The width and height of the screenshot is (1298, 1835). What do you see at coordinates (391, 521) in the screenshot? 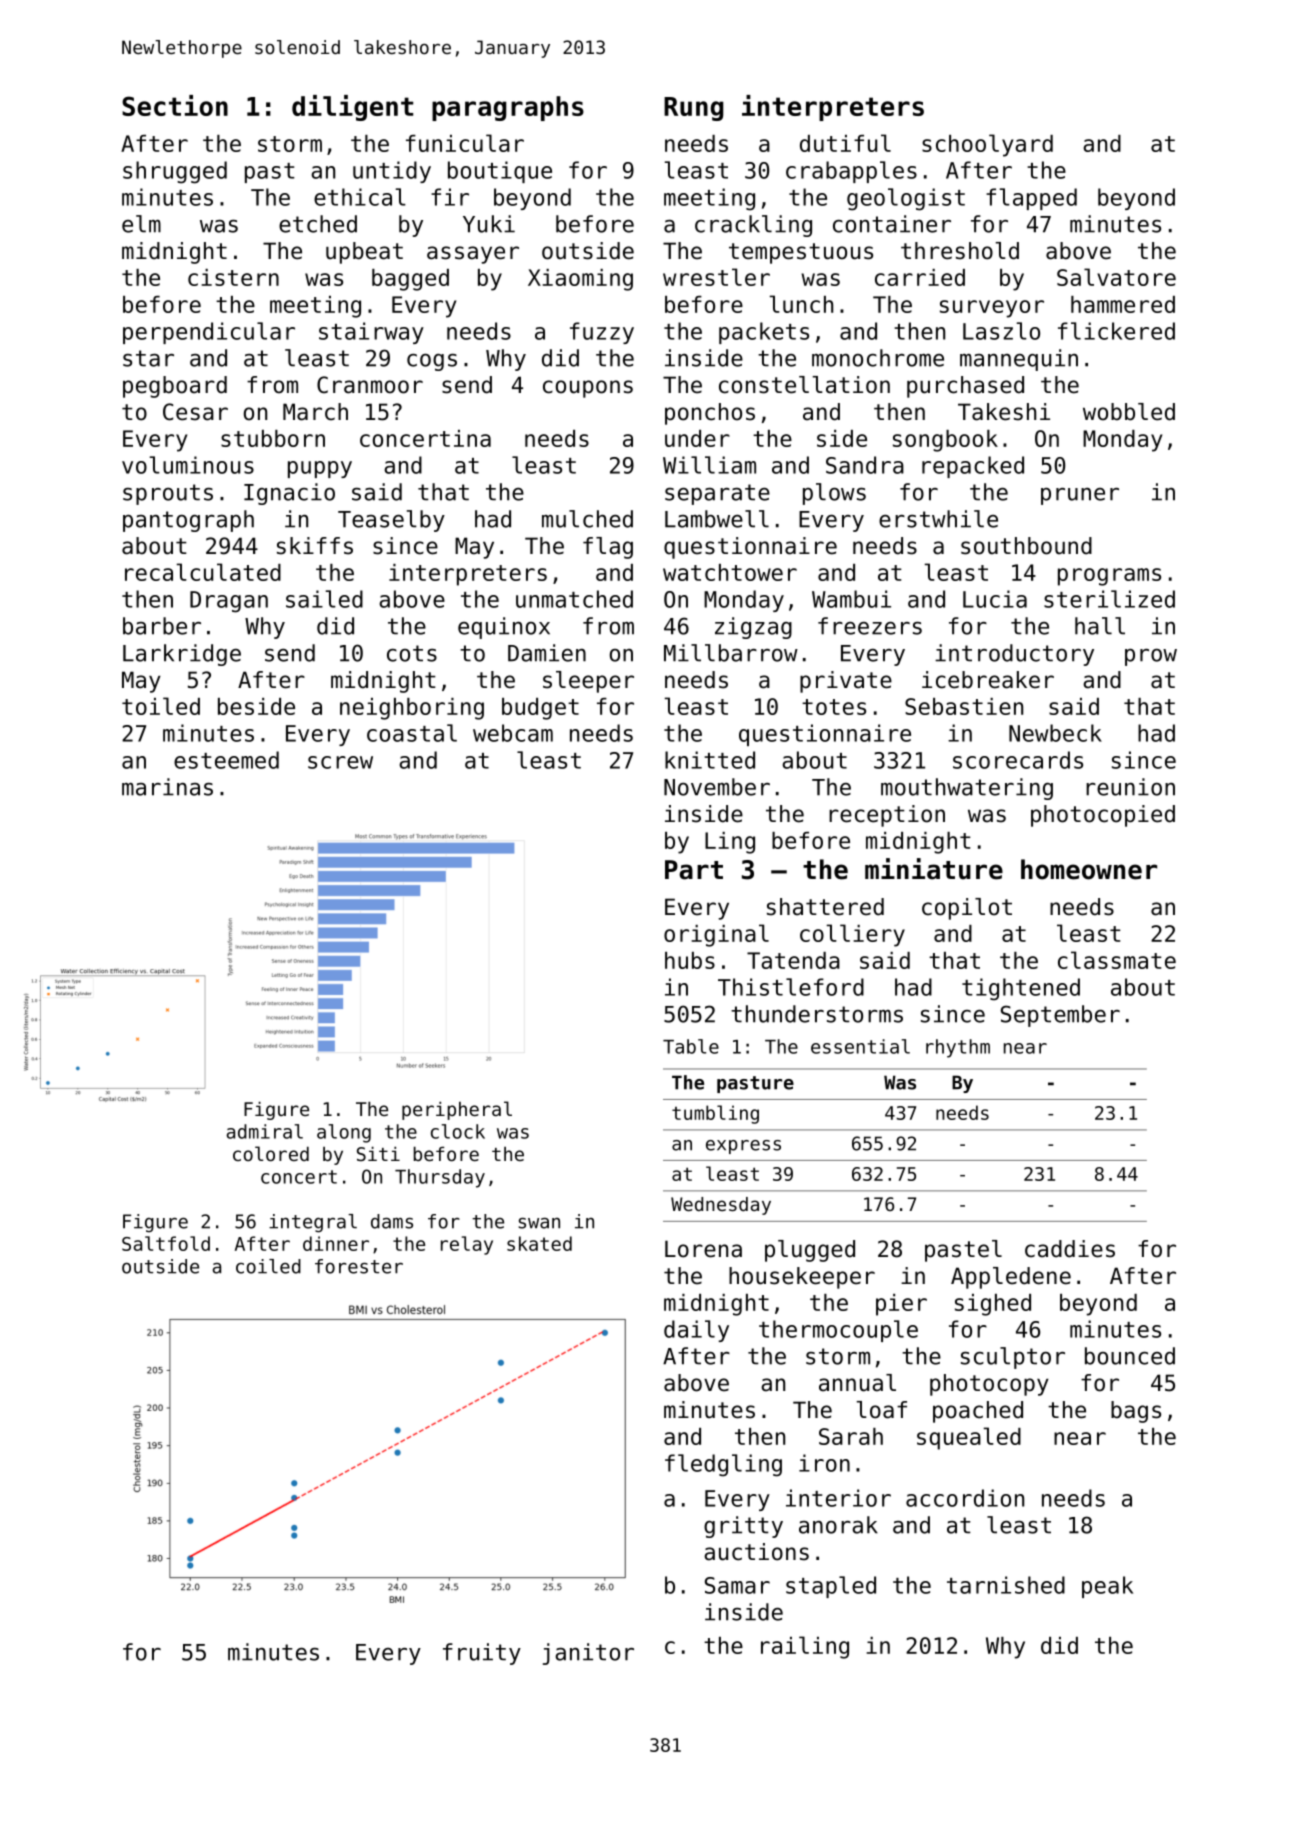
I see `Teaselby` at bounding box center [391, 521].
